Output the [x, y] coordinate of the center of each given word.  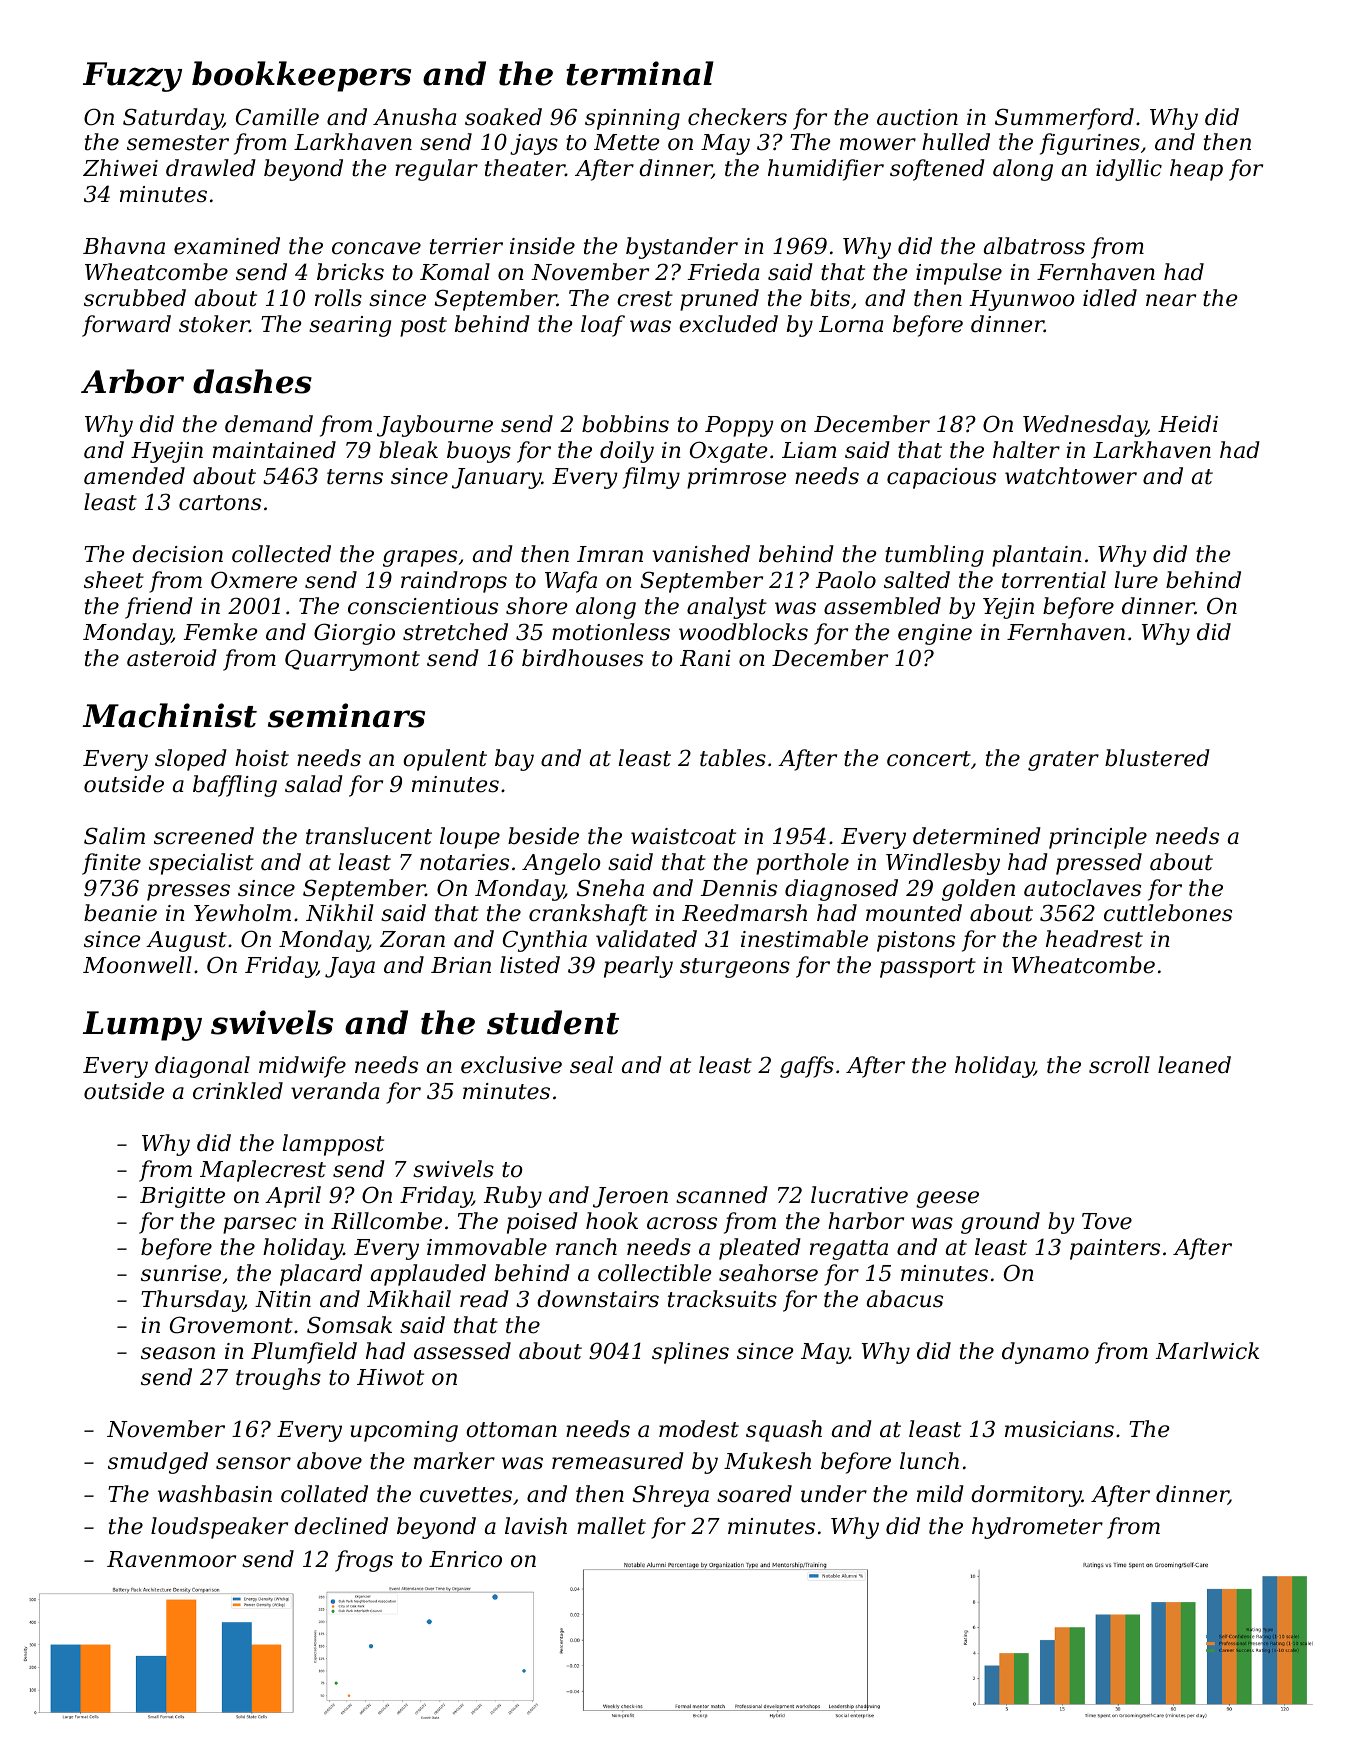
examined [227, 246]
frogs [364, 1561]
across [682, 1223]
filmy [651, 478]
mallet [611, 1526]
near [1171, 300]
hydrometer [1037, 1528]
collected [281, 554]
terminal [640, 73]
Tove [1107, 1221]
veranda [335, 1091]
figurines [1090, 144]
